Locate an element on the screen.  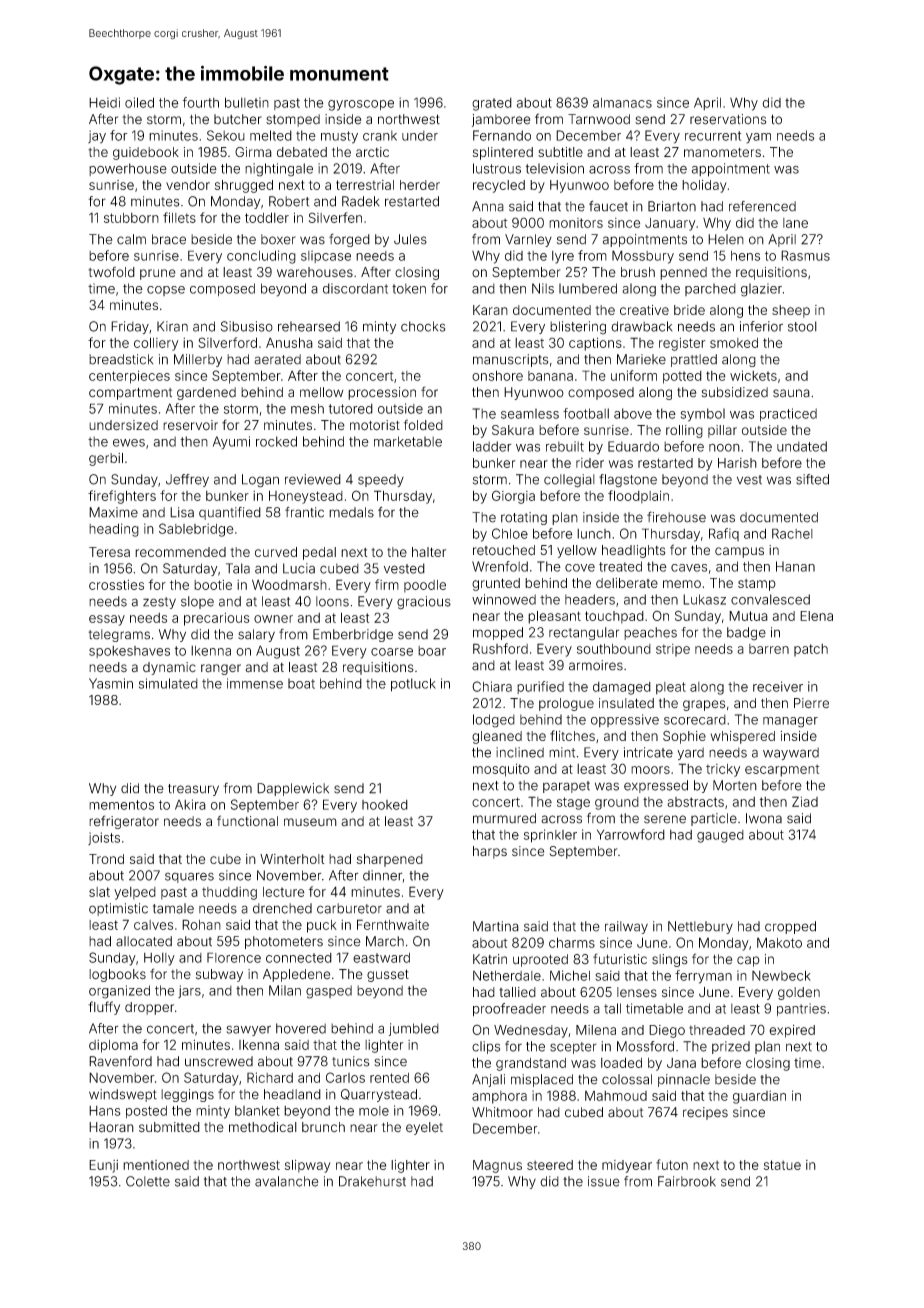
Logan is located at coordinates (260, 481).
